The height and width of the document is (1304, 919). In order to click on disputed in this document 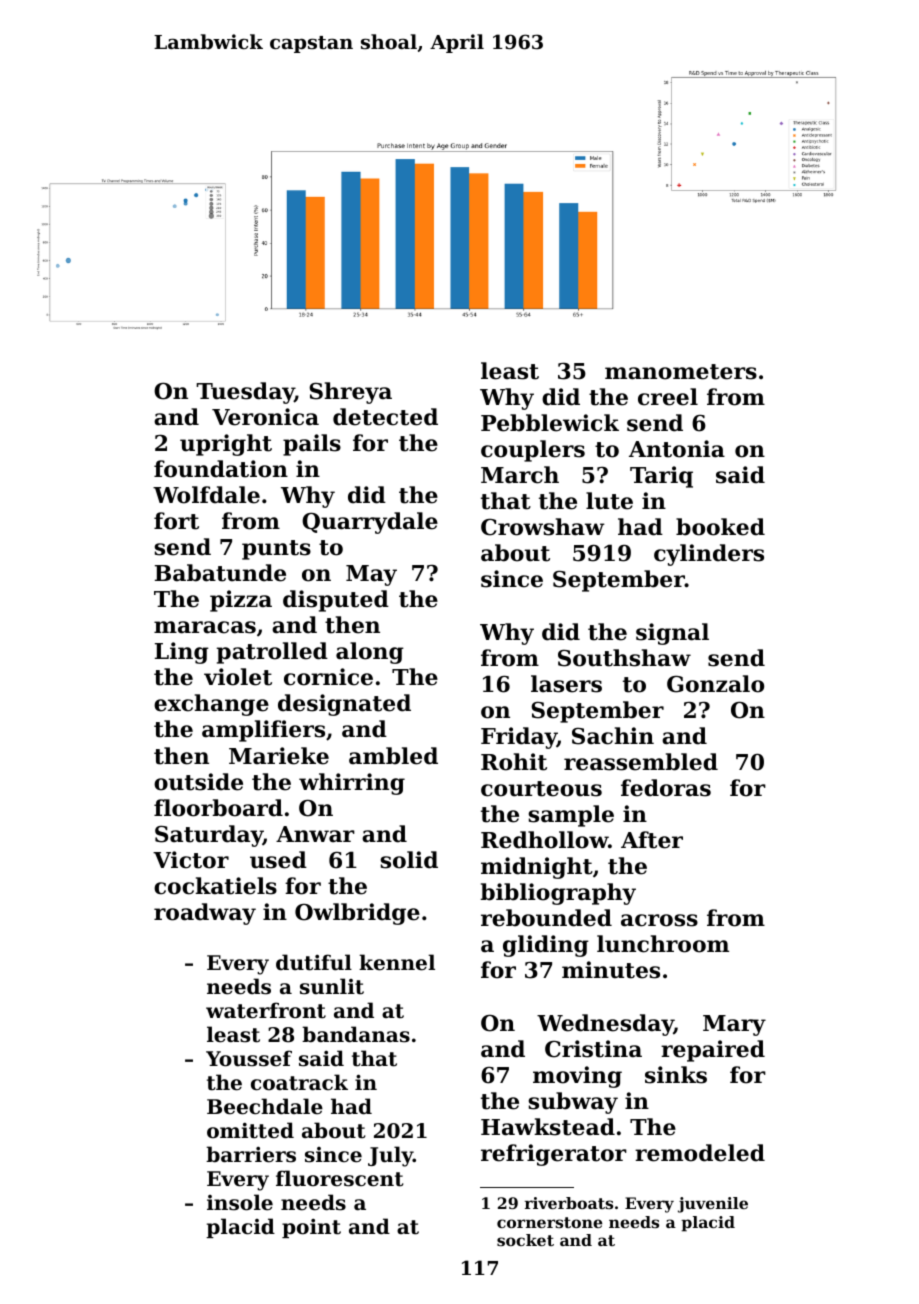, I will do `click(336, 601)`.
